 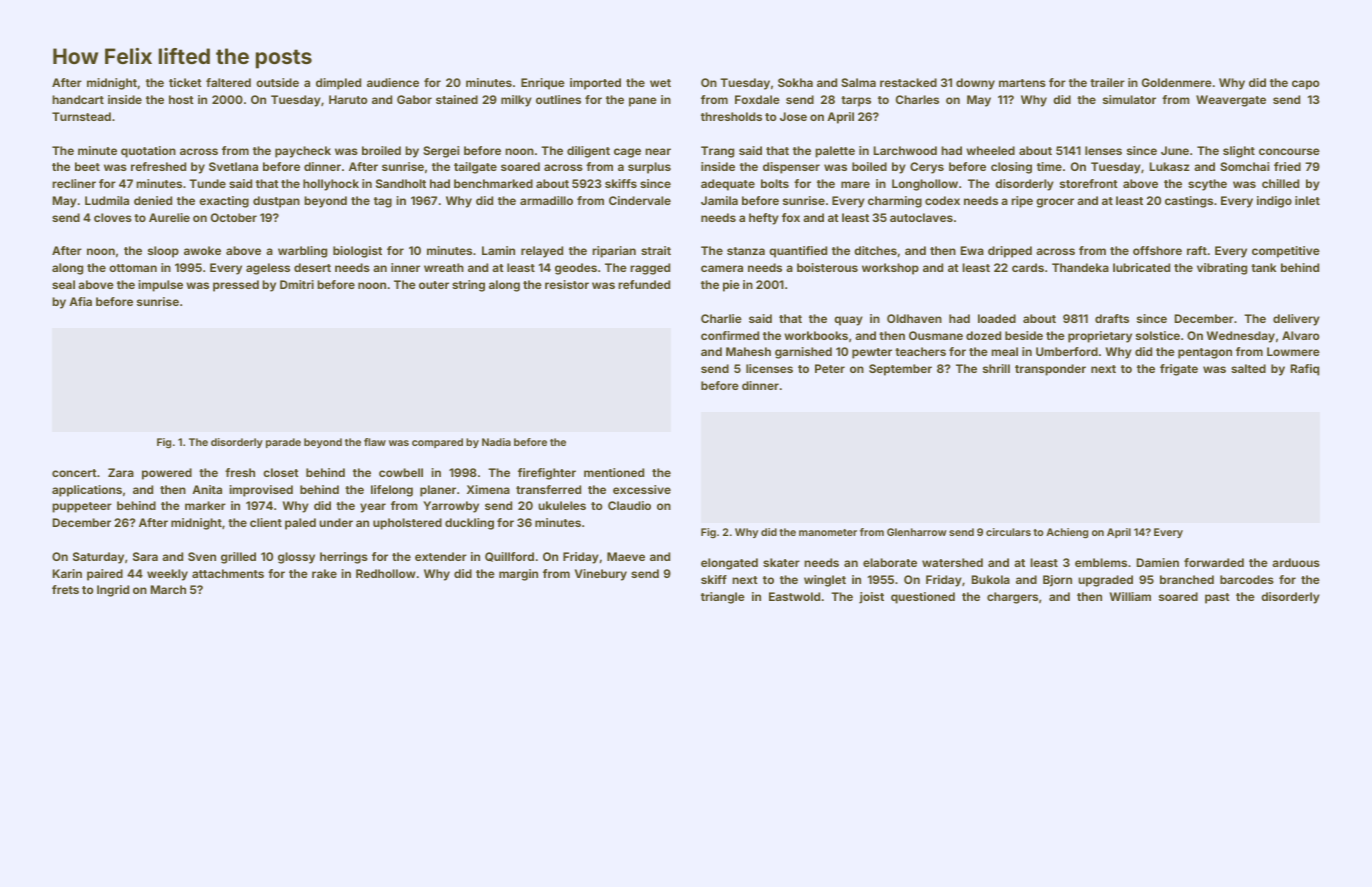 What do you see at coordinates (723, 598) in the screenshot?
I see `triangle` at bounding box center [723, 598].
